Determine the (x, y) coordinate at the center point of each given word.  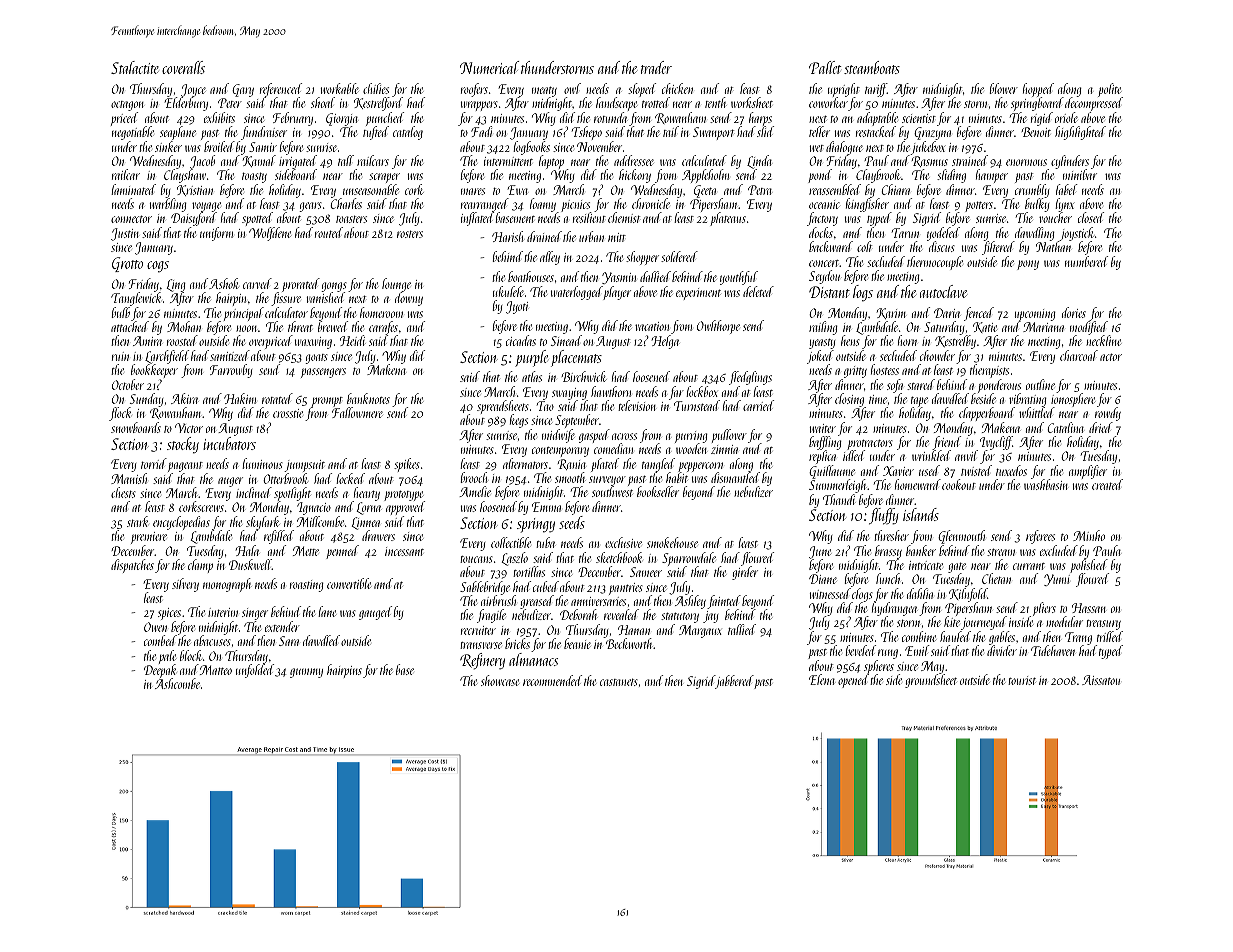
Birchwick (584, 376)
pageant (185, 467)
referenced (281, 90)
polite (1110, 90)
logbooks (531, 148)
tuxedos (1011, 470)
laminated (133, 189)
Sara (289, 641)
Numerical (489, 67)
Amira (147, 341)
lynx (1064, 205)
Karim (891, 313)
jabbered (734, 682)
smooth (570, 477)
